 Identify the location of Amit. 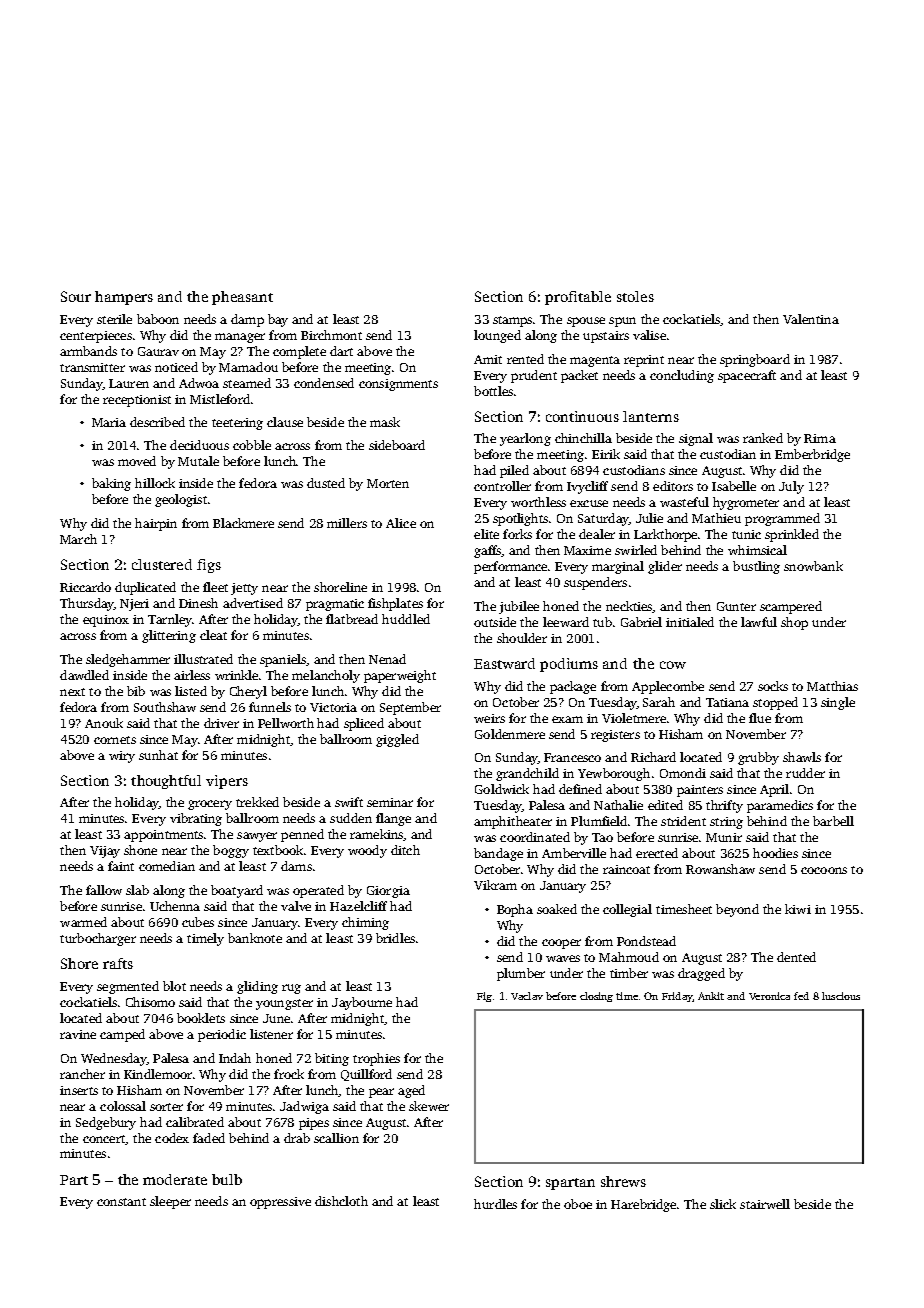
(488, 359).
